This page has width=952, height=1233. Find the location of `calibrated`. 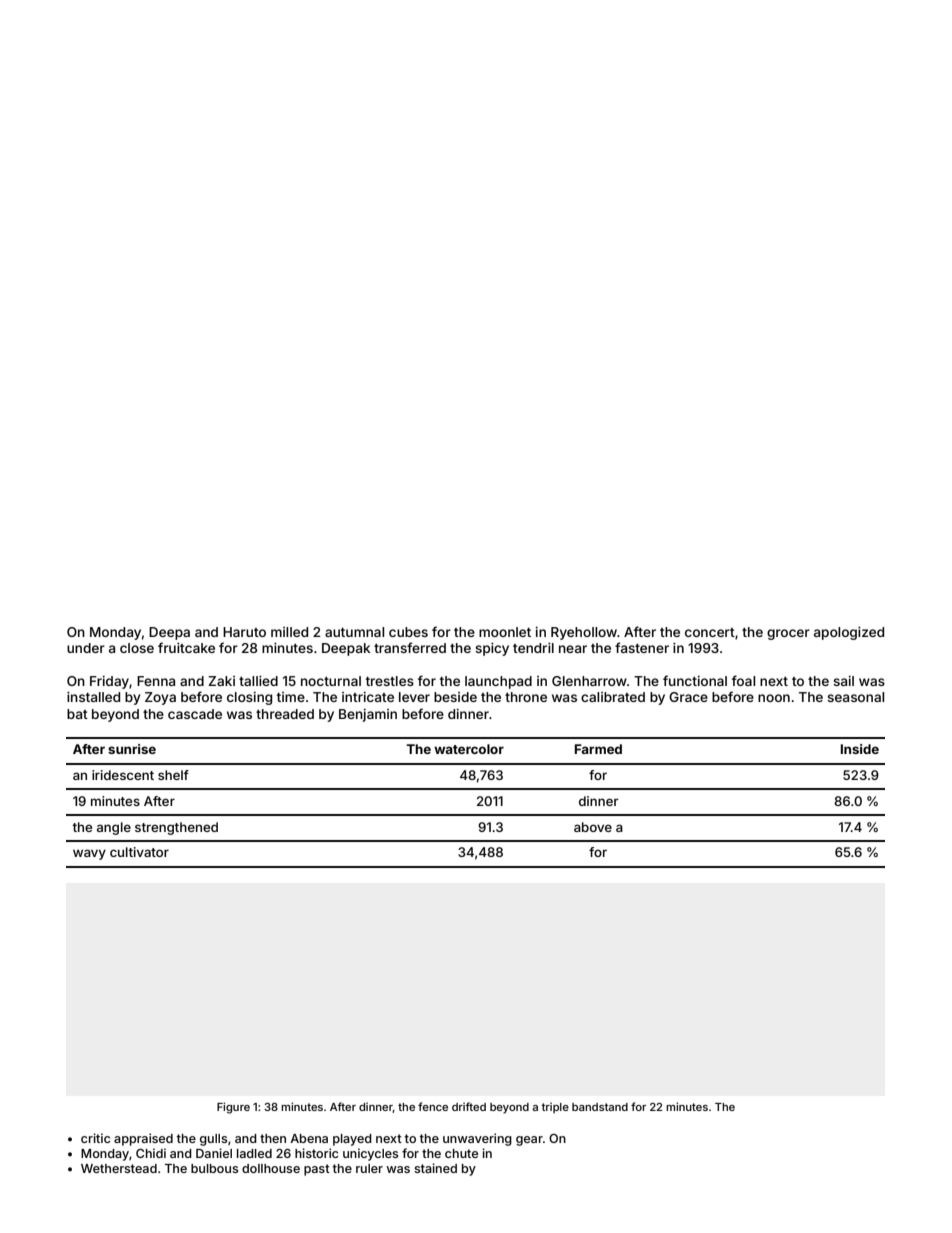

calibrated is located at coordinates (613, 697).
